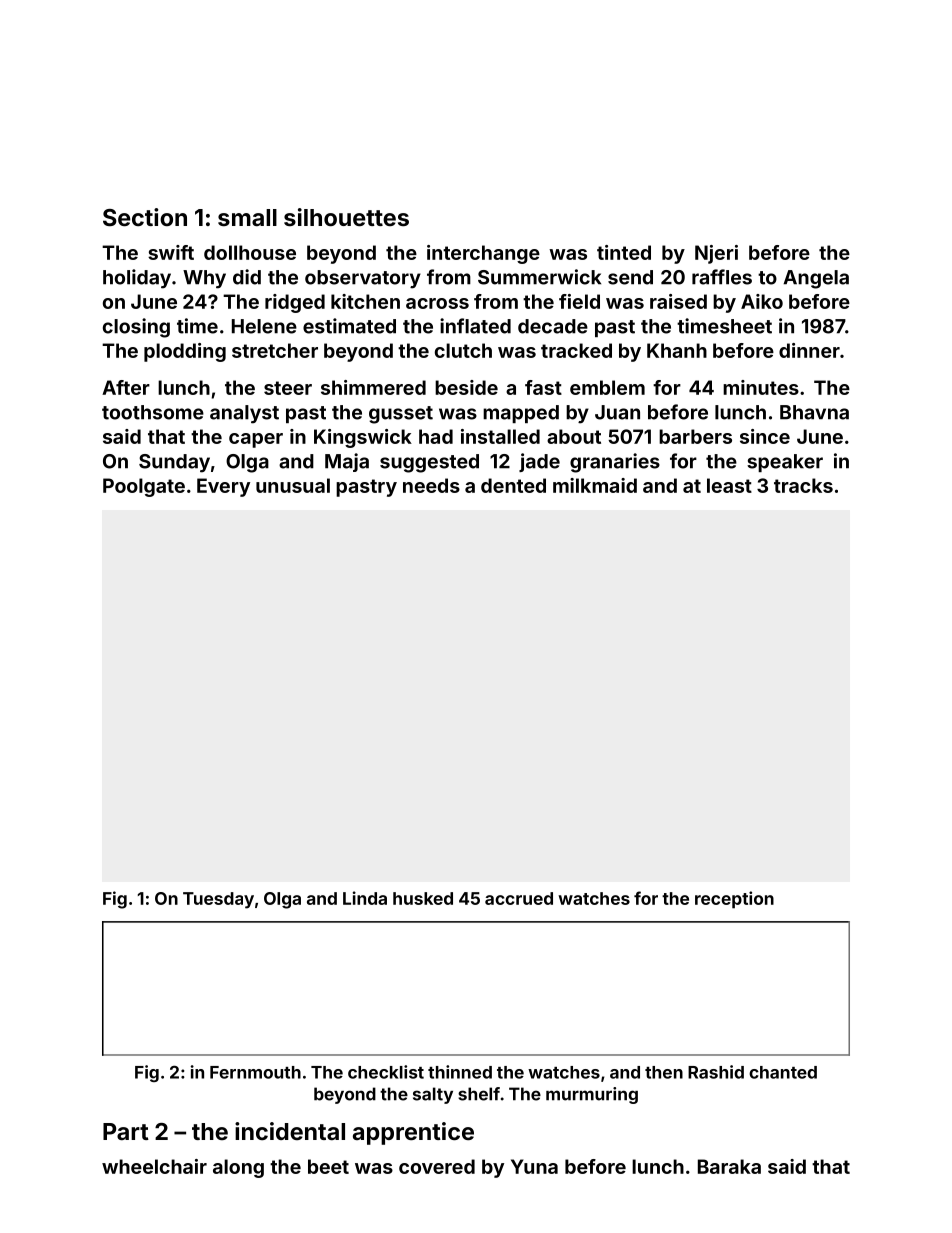 The width and height of the page is (952, 1233). Describe the element at coordinates (431, 485) in the page. I see `needs` at that location.
